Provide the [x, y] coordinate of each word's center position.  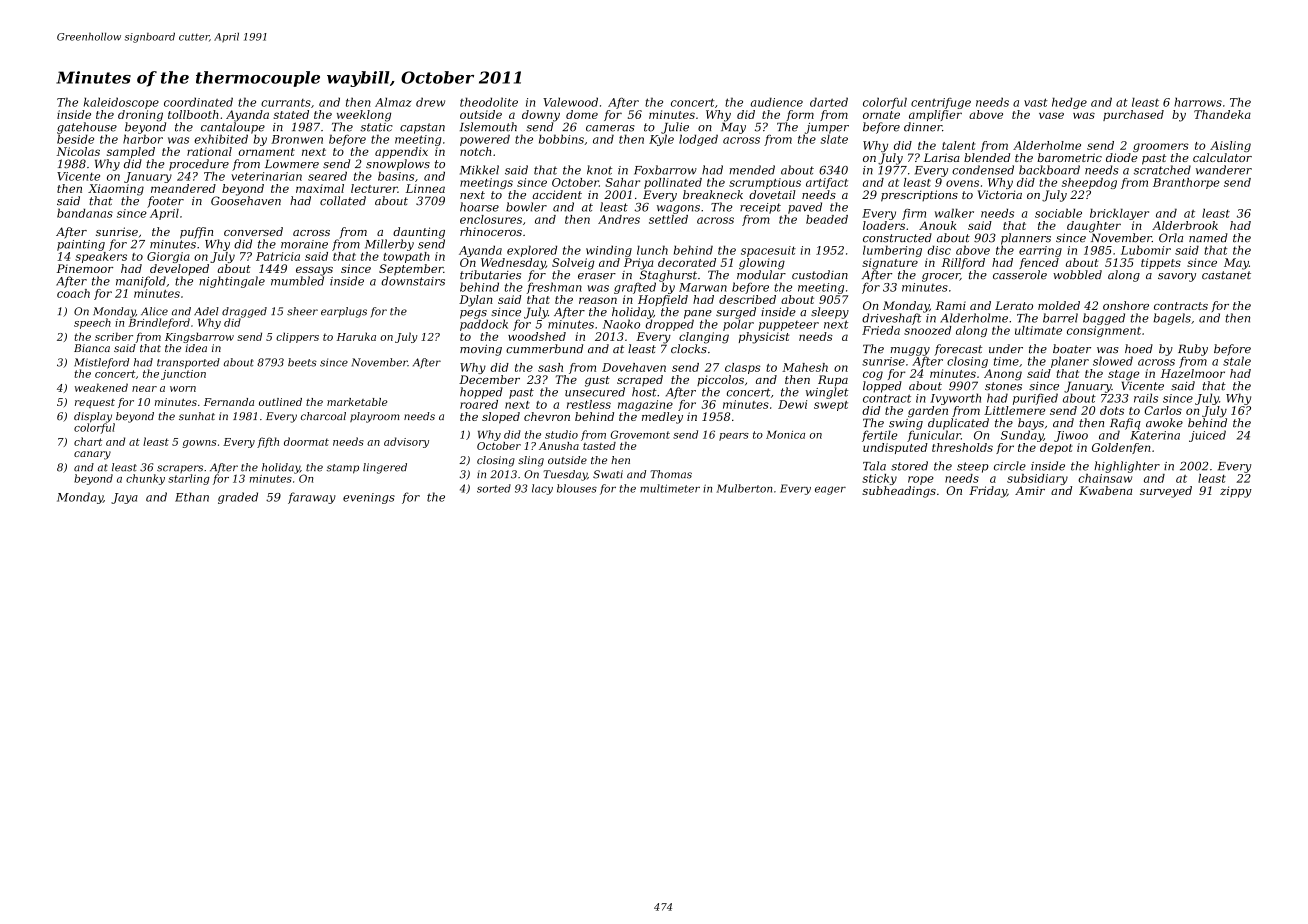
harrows [1198, 102]
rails [1146, 398]
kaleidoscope [121, 103]
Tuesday [565, 475]
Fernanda [229, 402]
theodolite [489, 102]
